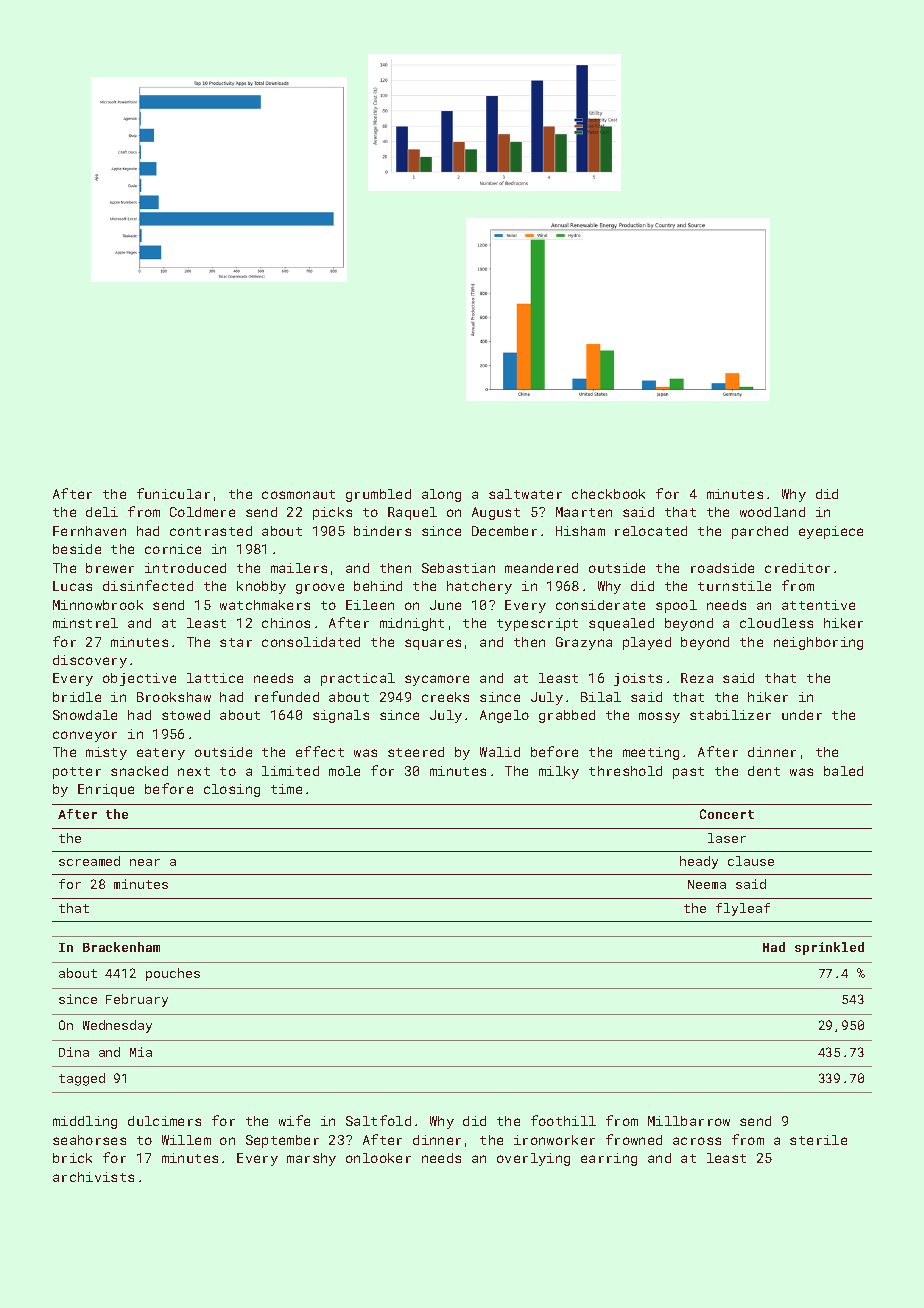 The image size is (924, 1308). What do you see at coordinates (164, 1121) in the screenshot?
I see `dulcimers` at bounding box center [164, 1121].
